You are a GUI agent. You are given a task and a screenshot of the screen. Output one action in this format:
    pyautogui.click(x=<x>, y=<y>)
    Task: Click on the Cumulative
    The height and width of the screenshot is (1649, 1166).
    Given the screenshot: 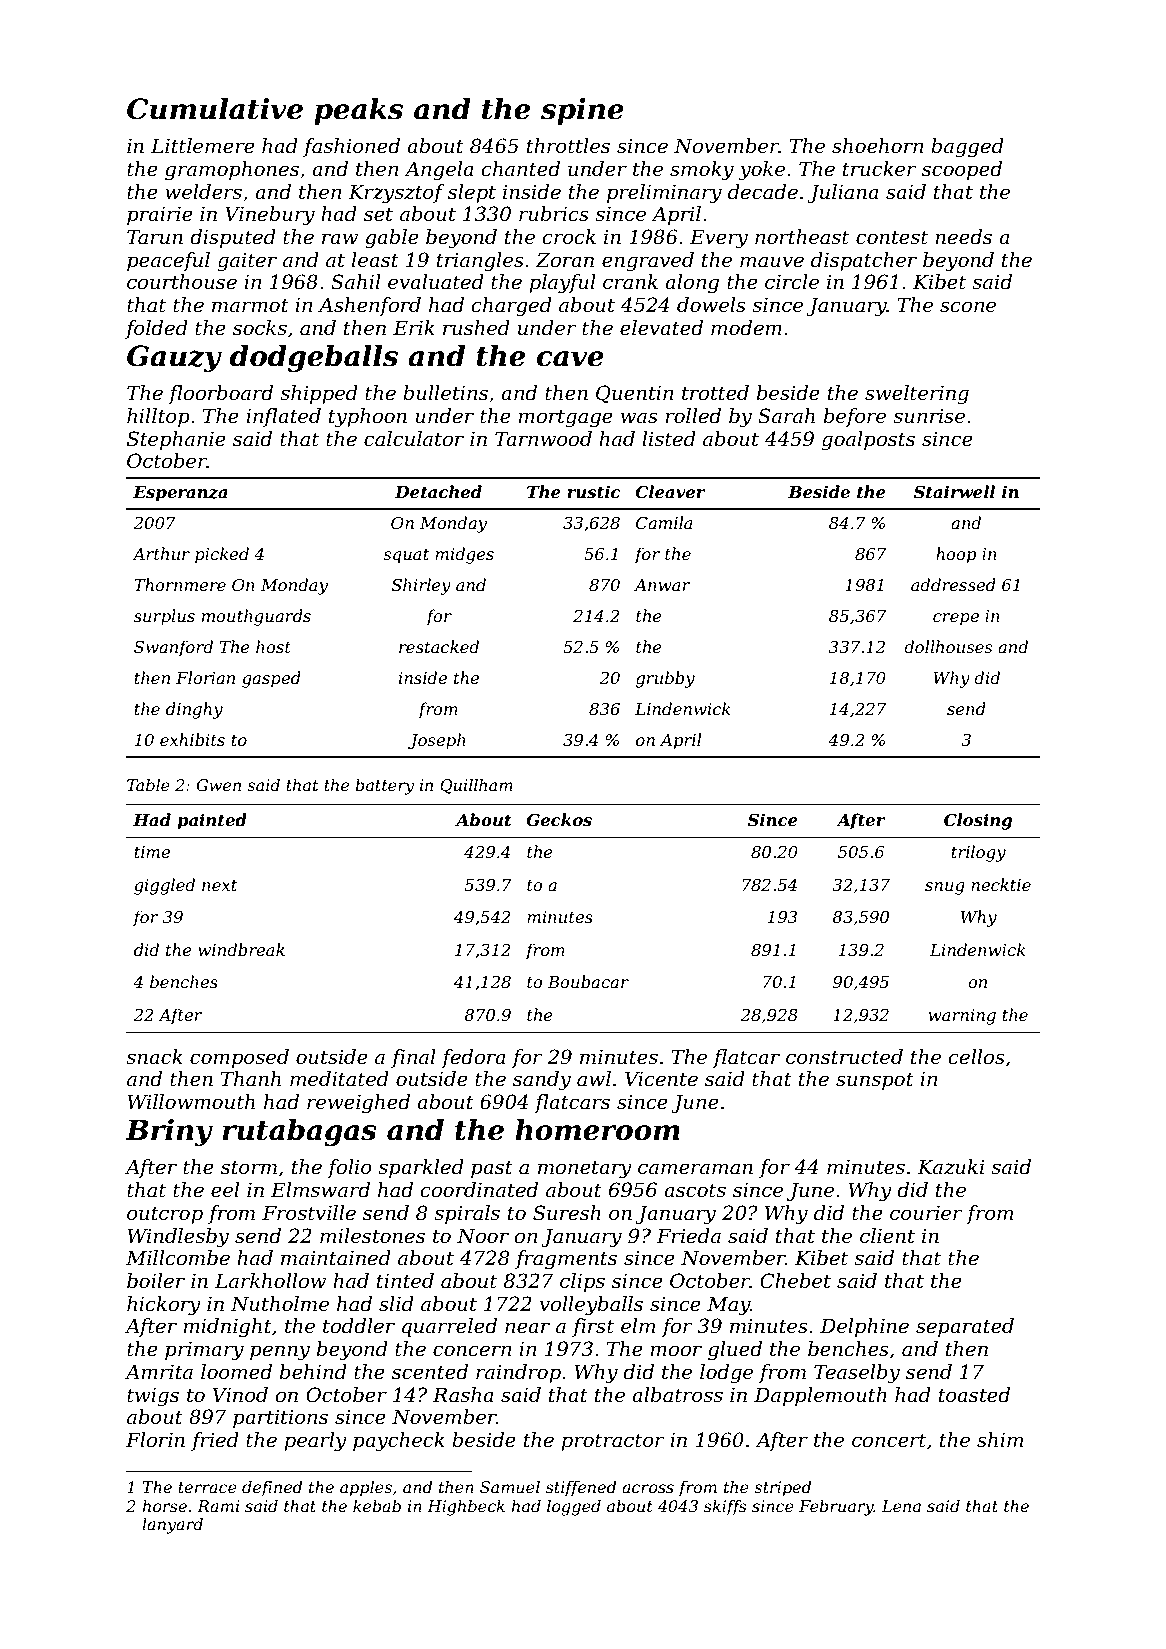 What is the action you would take?
    pyautogui.click(x=215, y=109)
